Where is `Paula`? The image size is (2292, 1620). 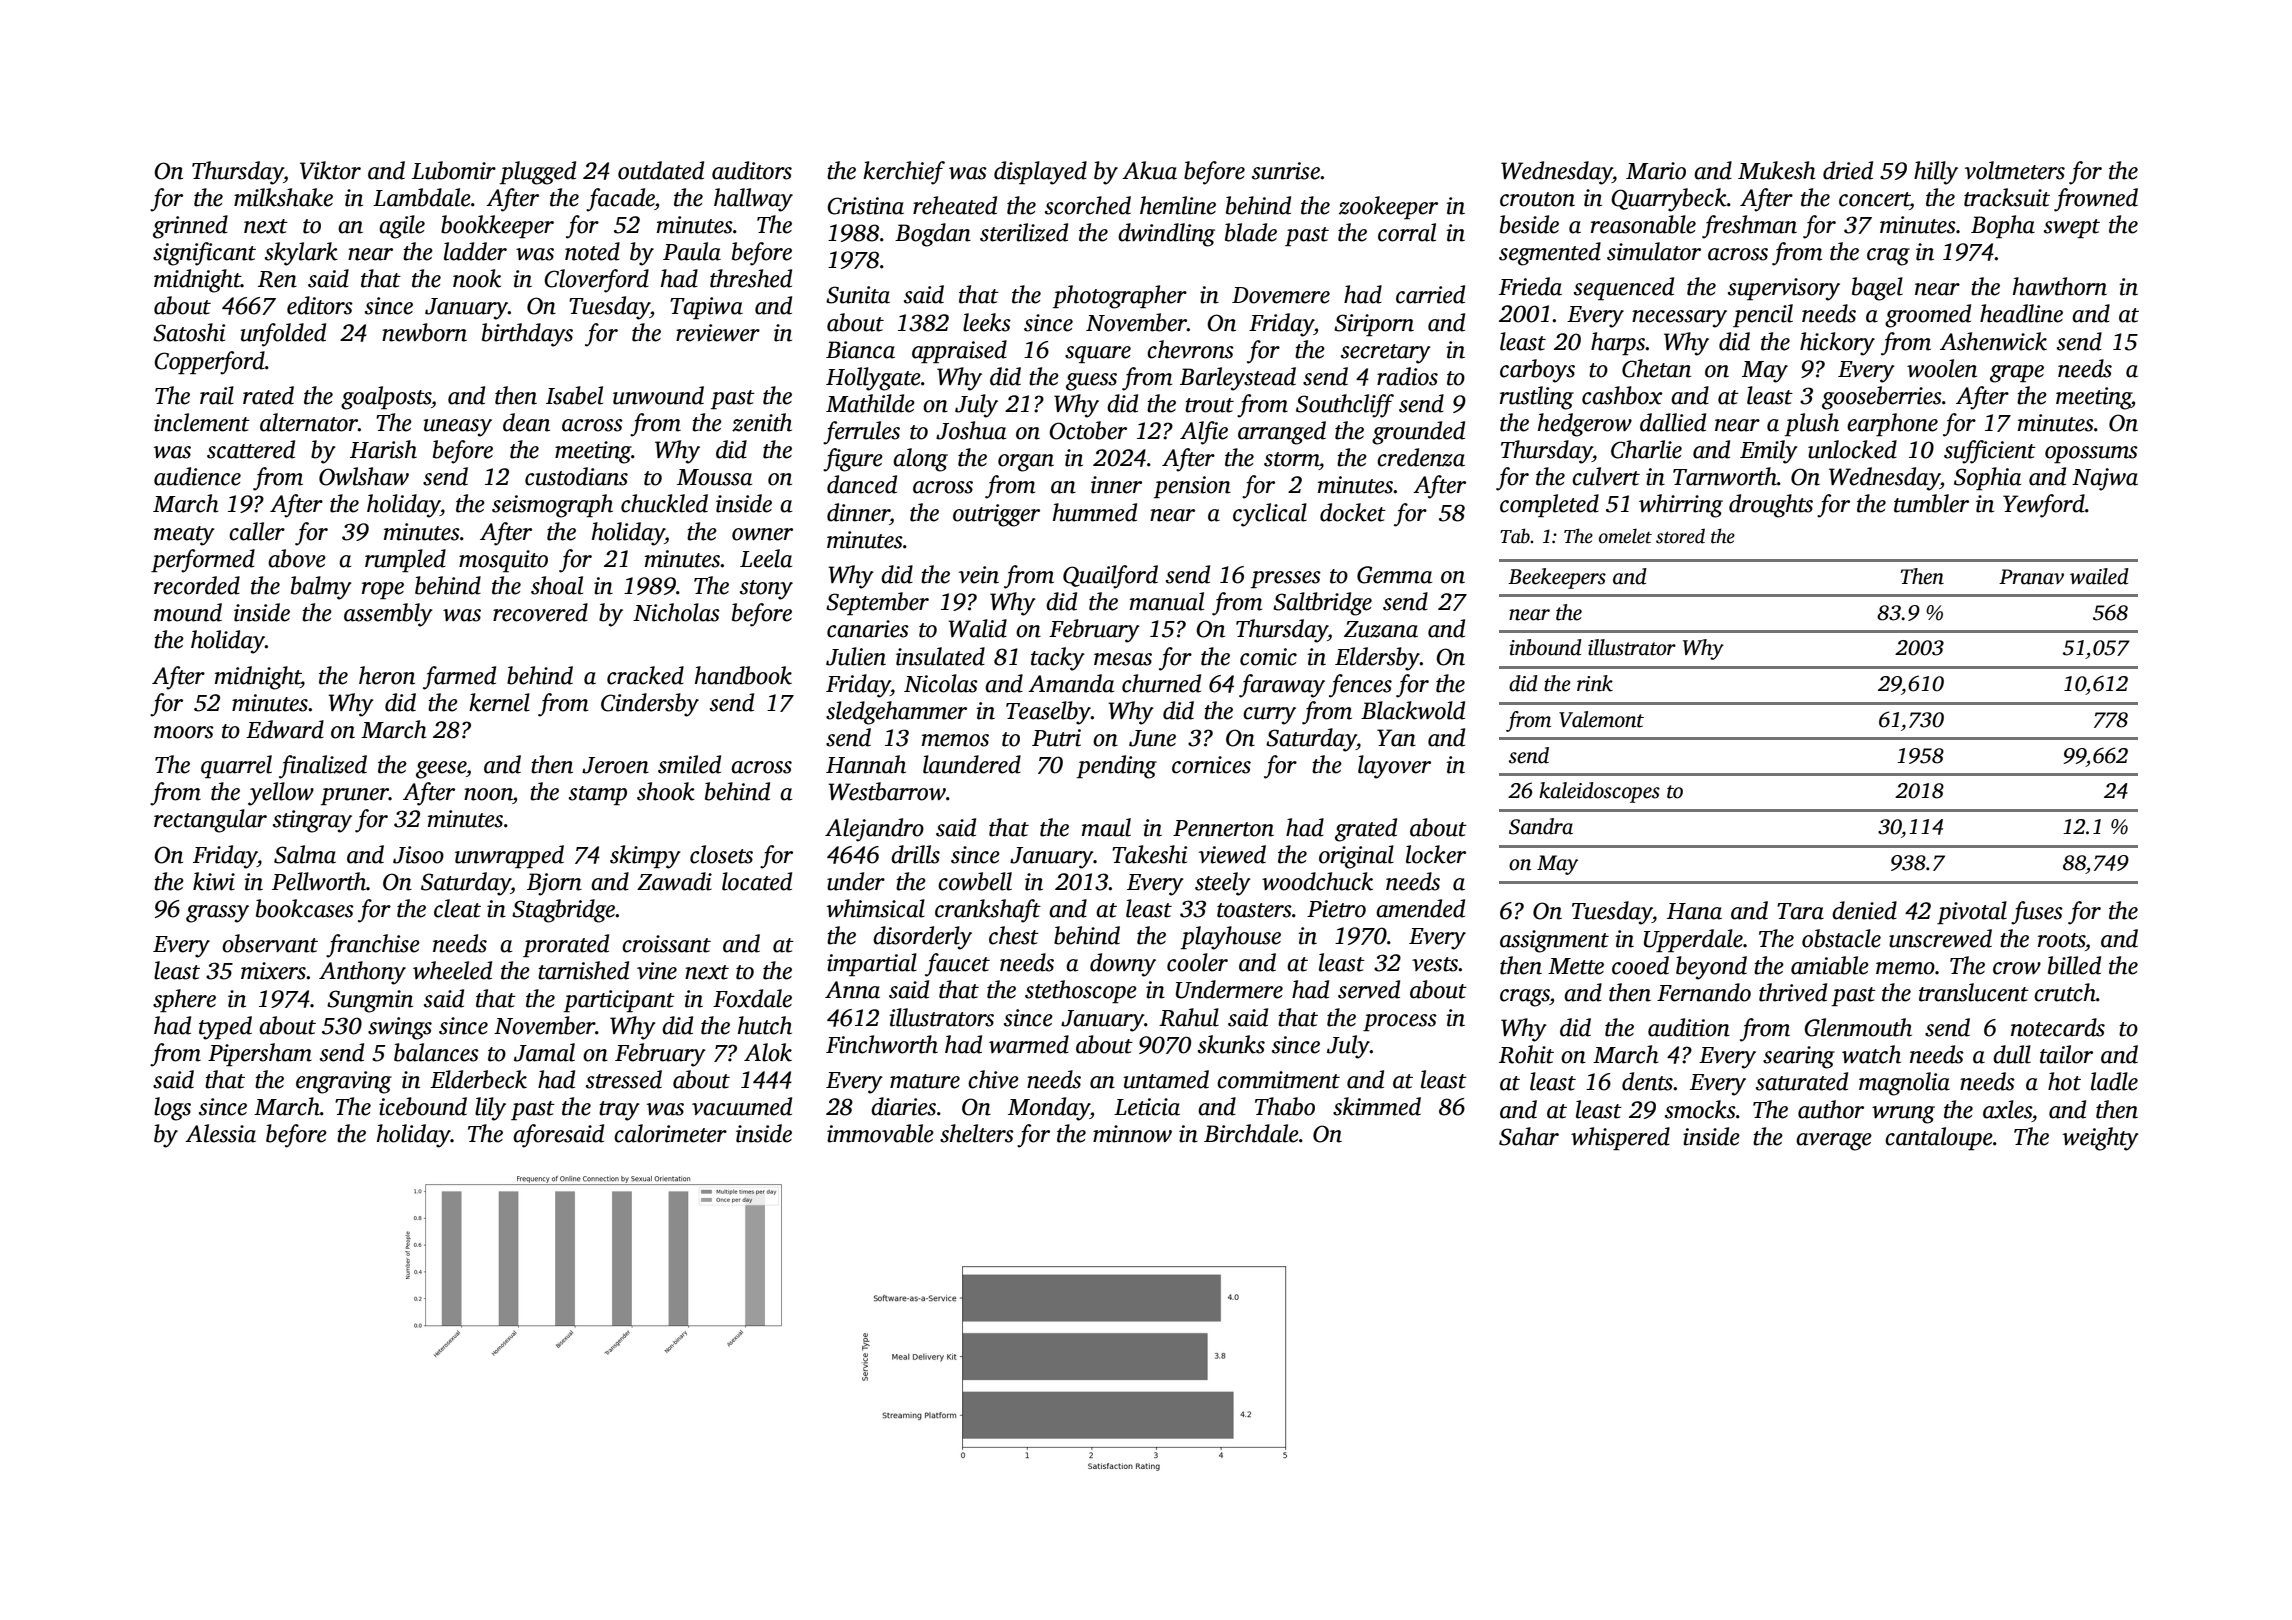
Paula is located at coordinates (692, 251).
